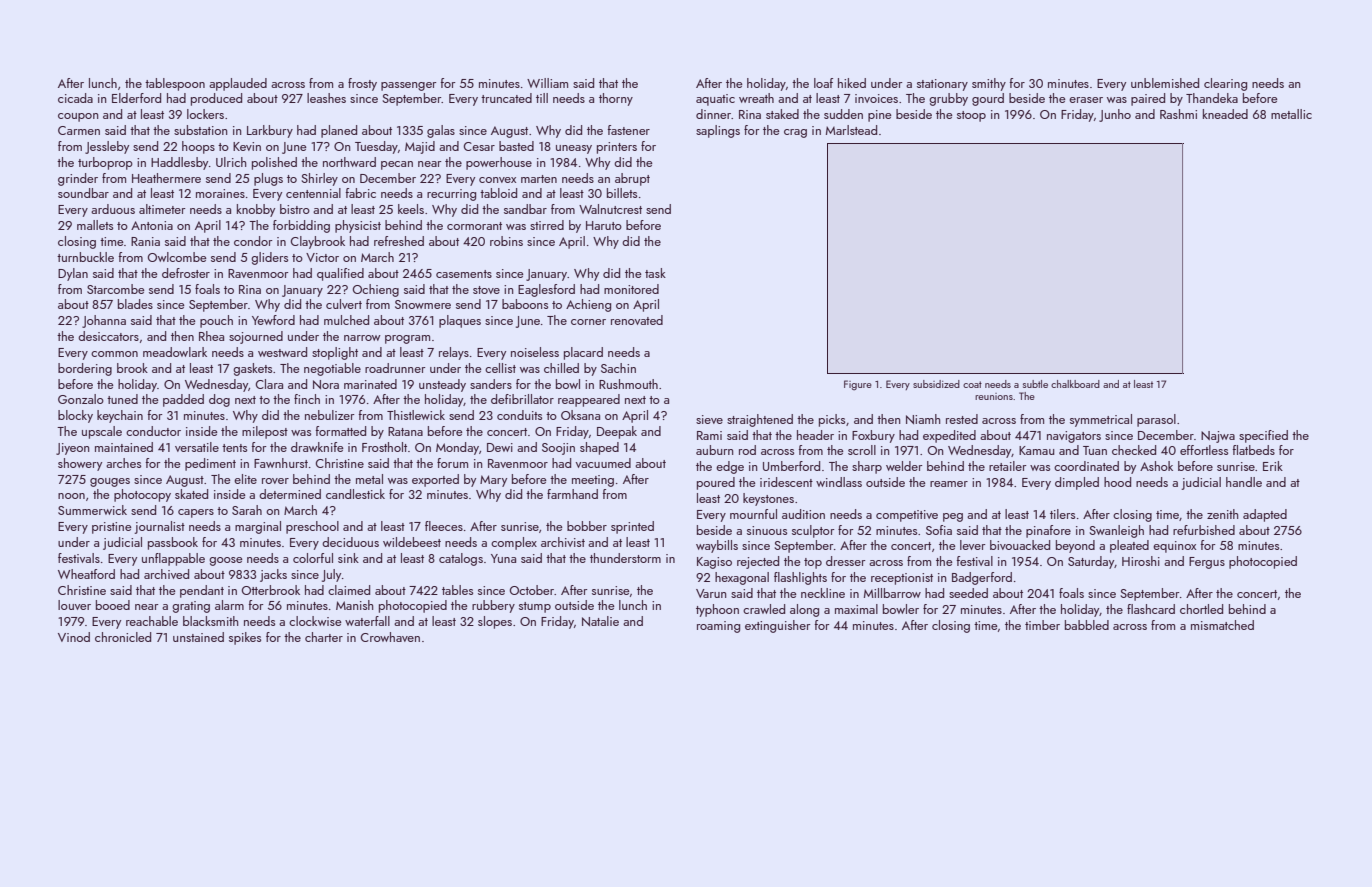 The height and width of the screenshot is (887, 1372). I want to click on keychain, so click(120, 416).
